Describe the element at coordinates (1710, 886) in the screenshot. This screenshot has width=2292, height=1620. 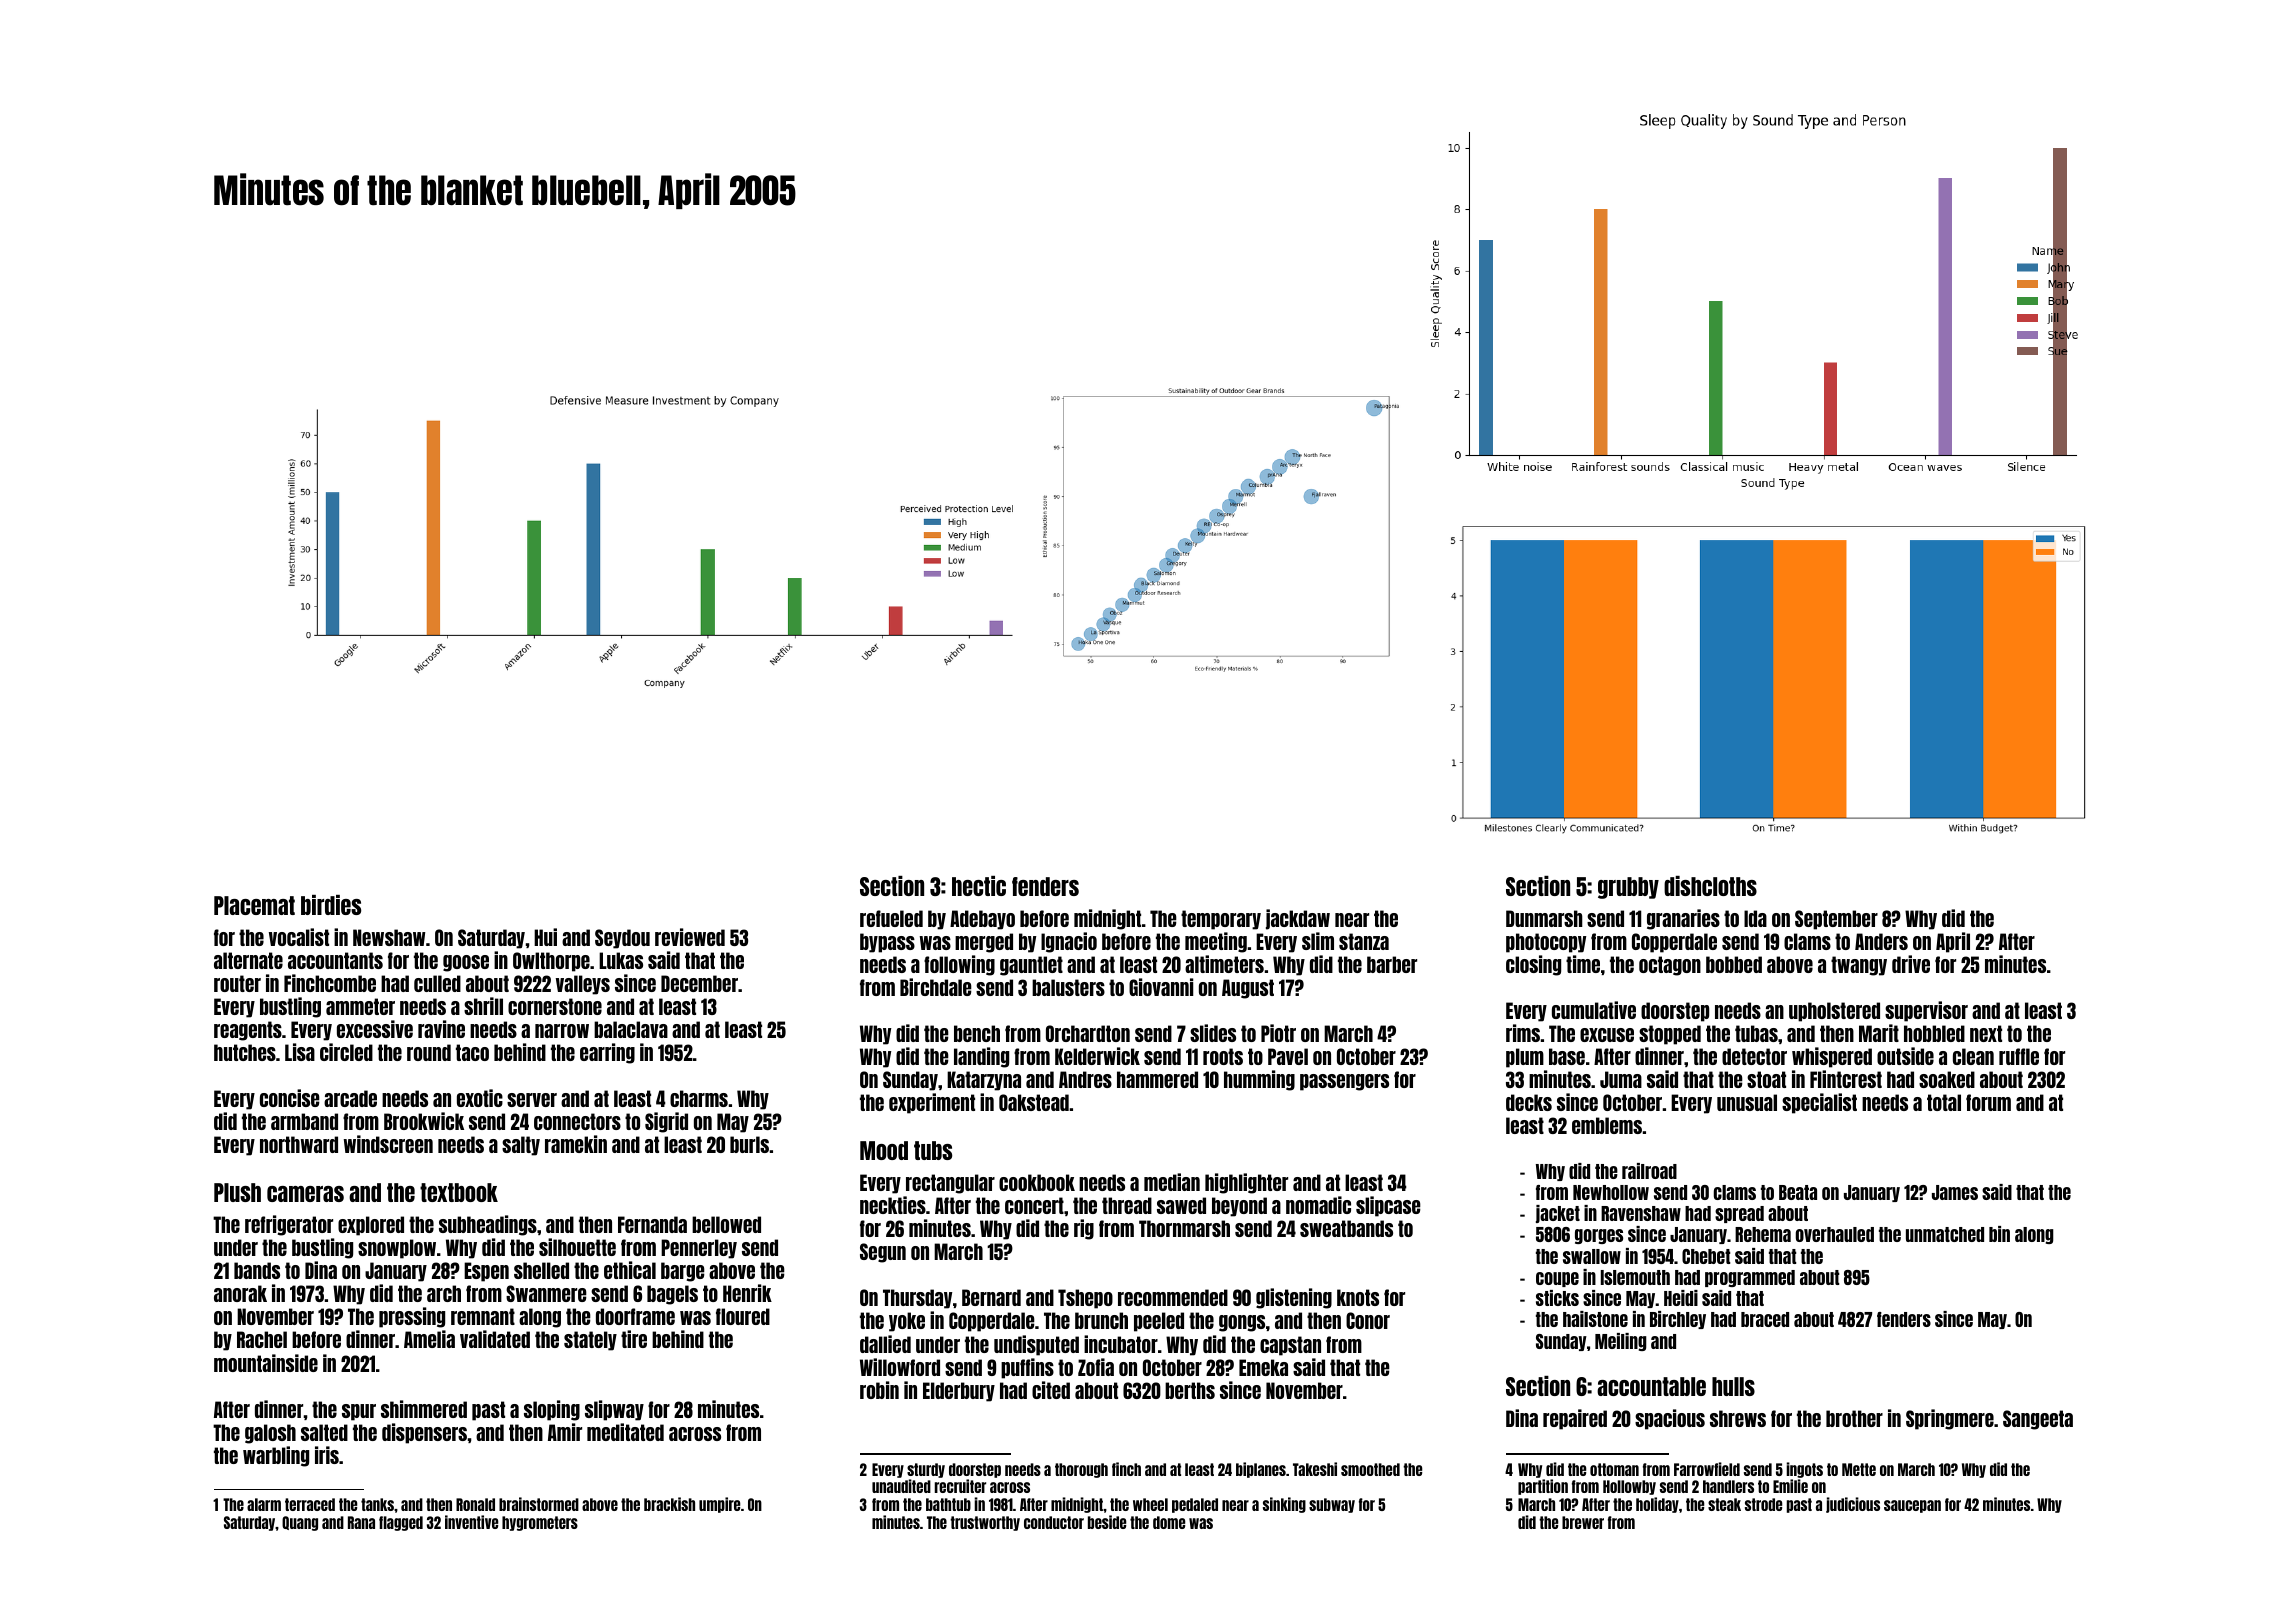
I see `dishcloths` at that location.
